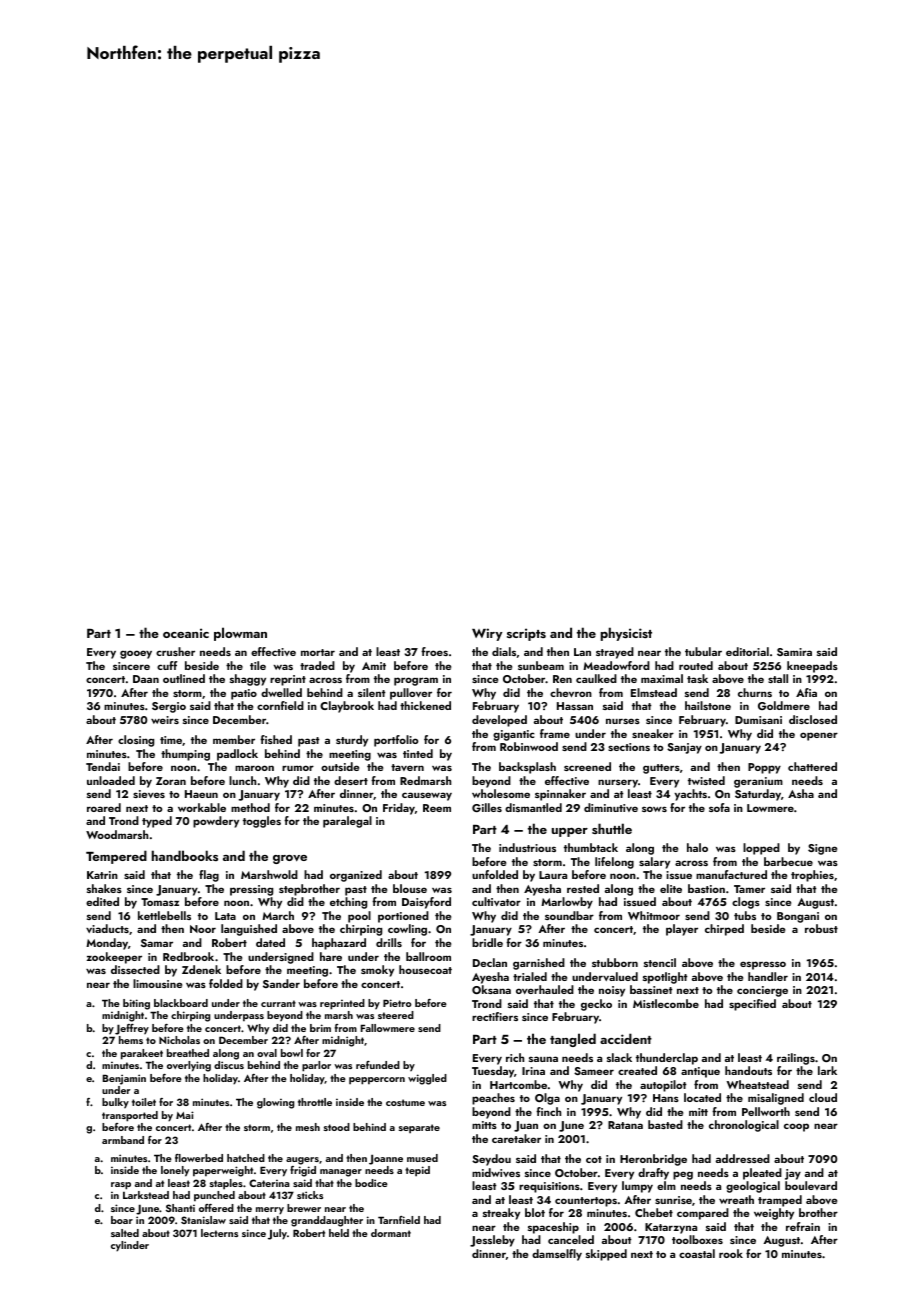 Image resolution: width=924 pixels, height=1308 pixels. What do you see at coordinates (801, 793) in the document?
I see `Asha` at bounding box center [801, 793].
